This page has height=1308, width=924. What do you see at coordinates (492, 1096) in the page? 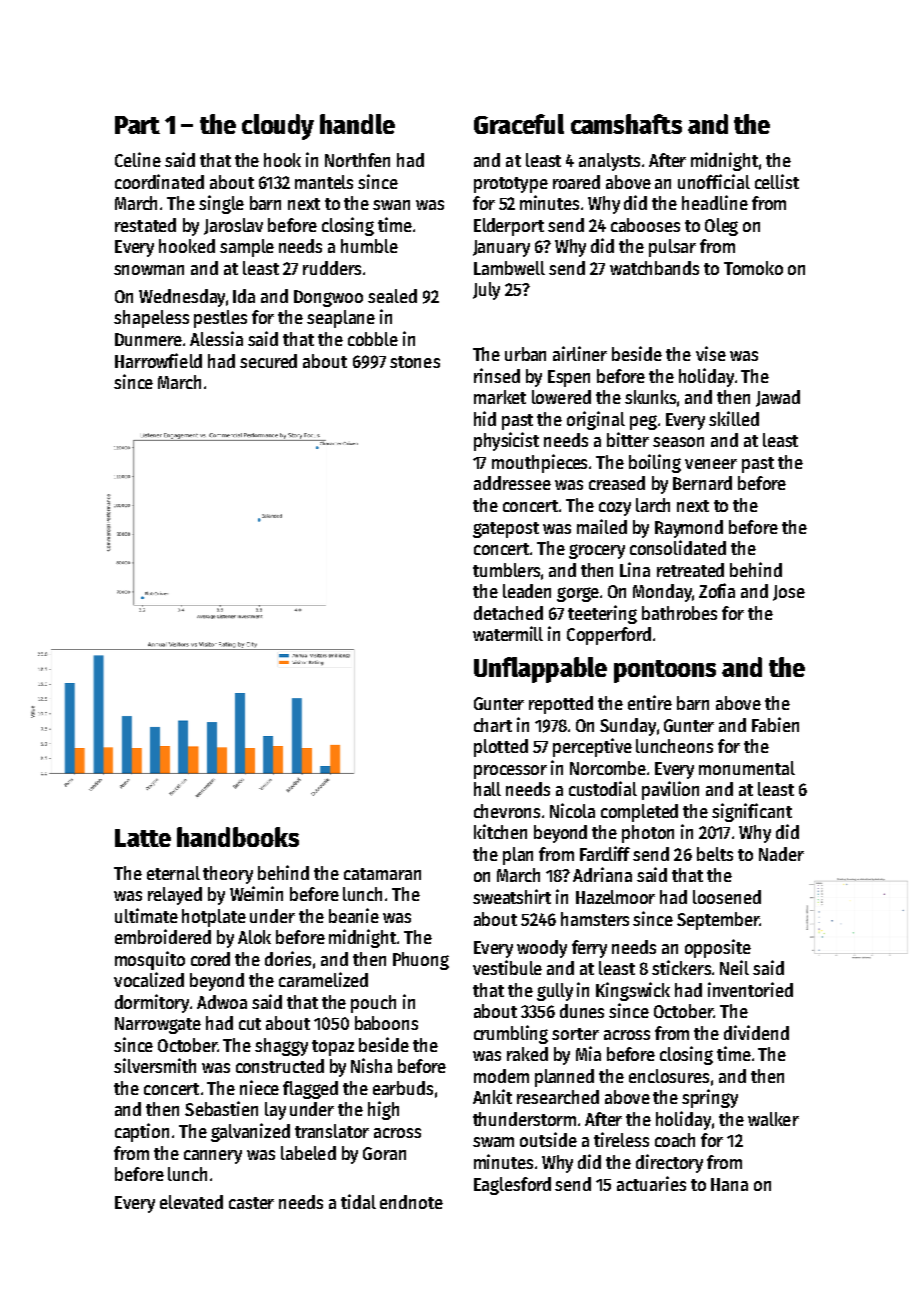
I see `Ankit` at bounding box center [492, 1096].
